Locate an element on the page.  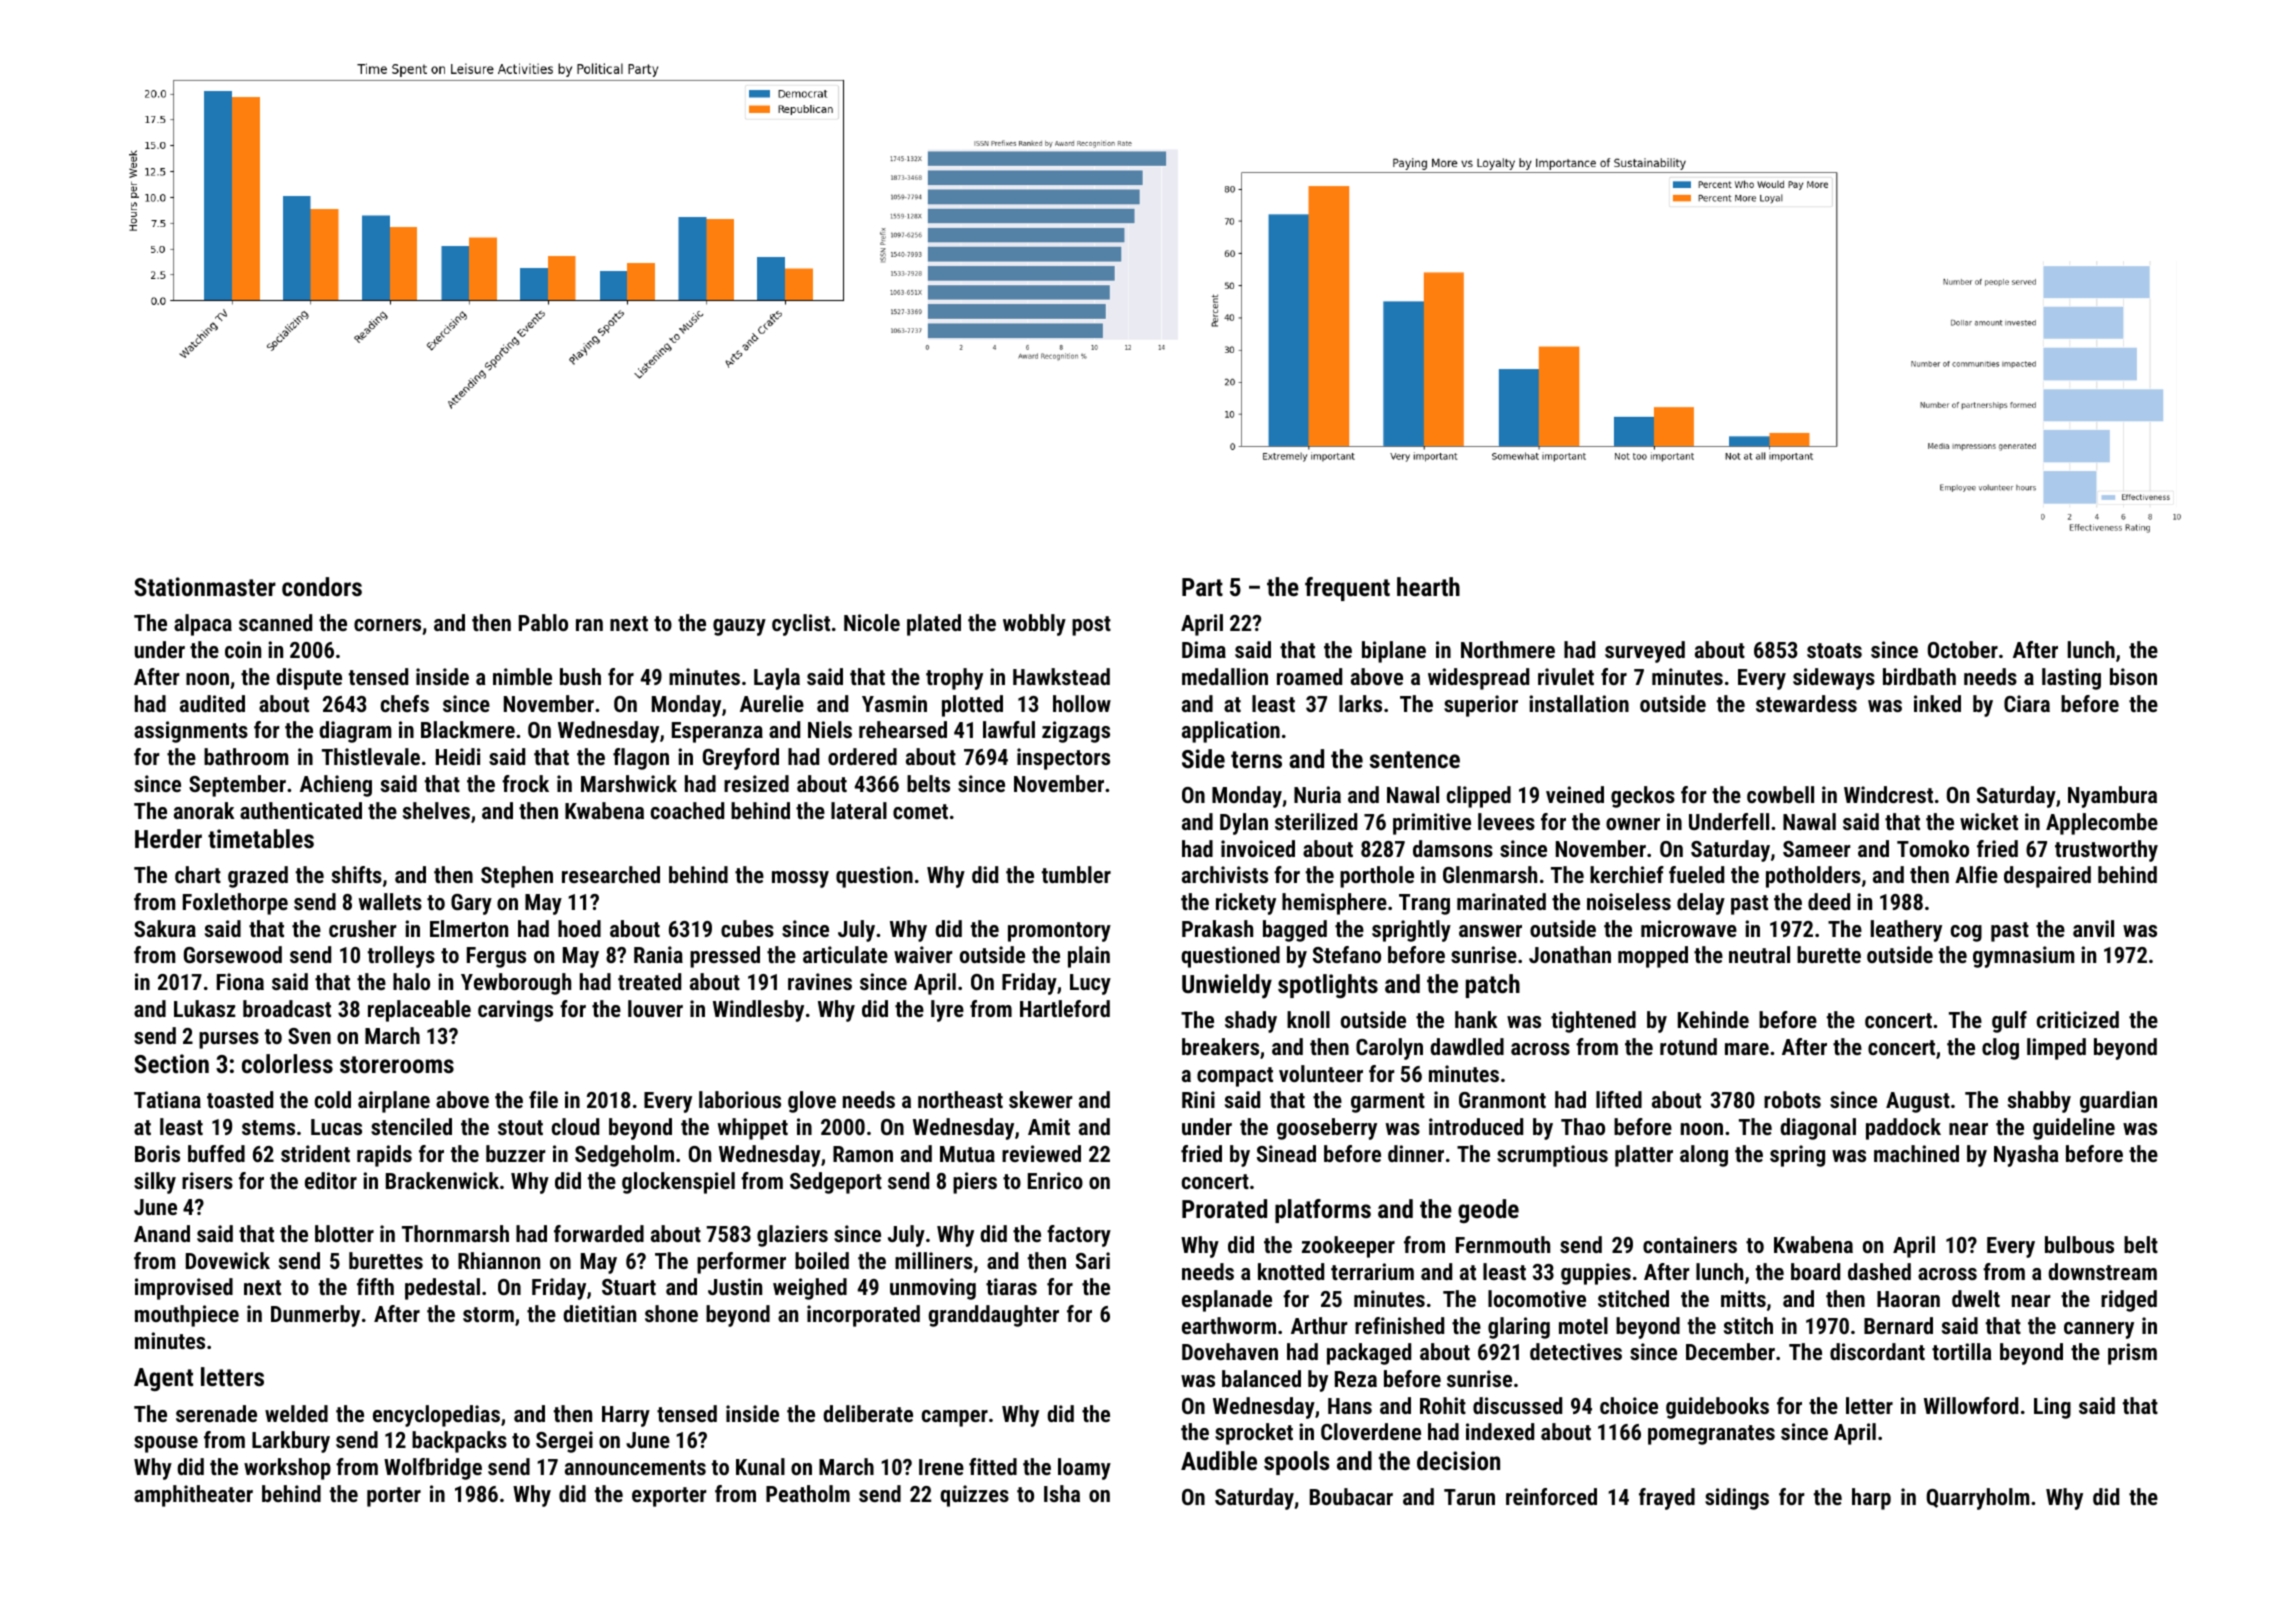
rickety is located at coordinates (1246, 904).
